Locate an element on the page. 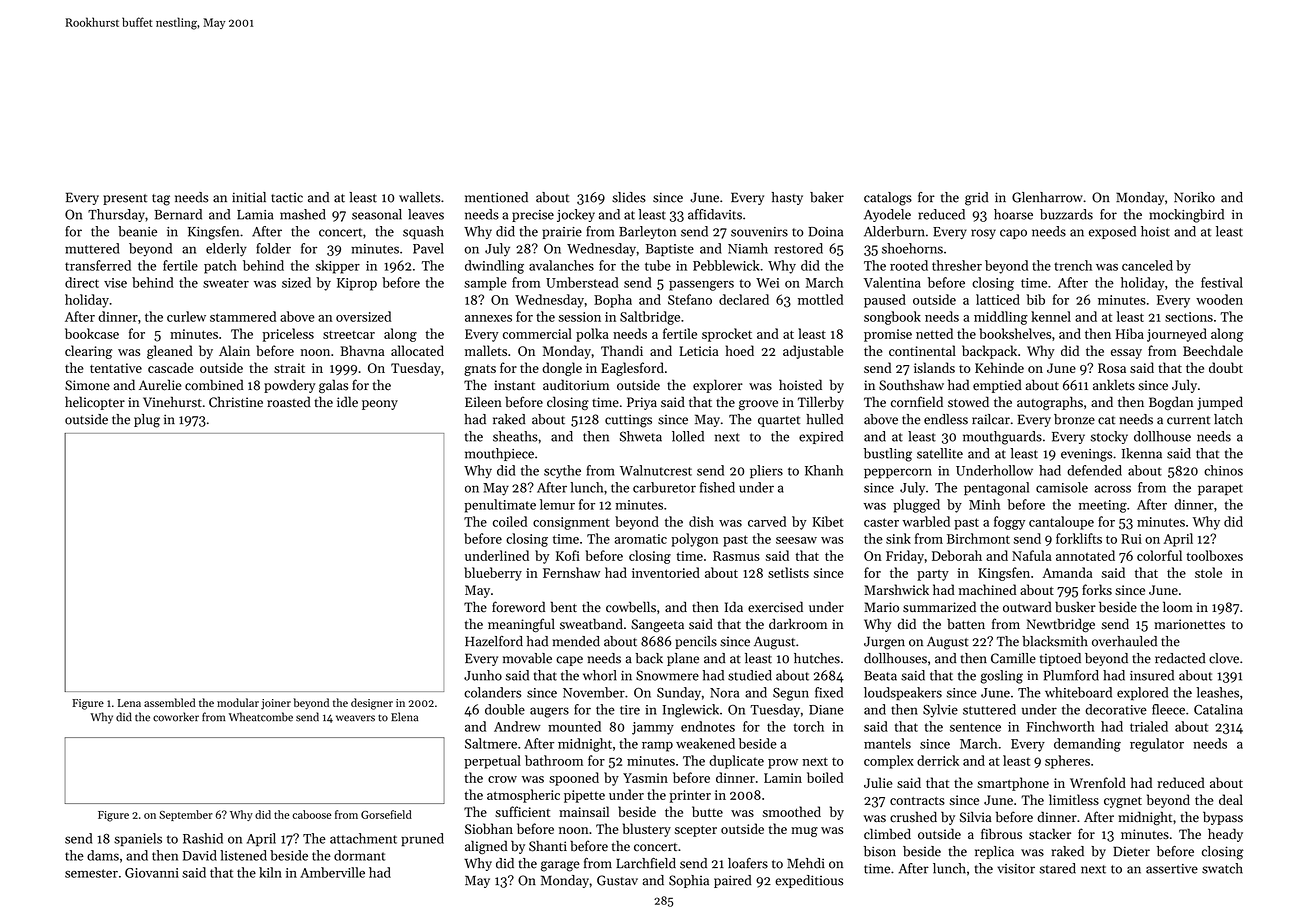 The width and height of the document is (1308, 924). stowed is located at coordinates (968, 402).
